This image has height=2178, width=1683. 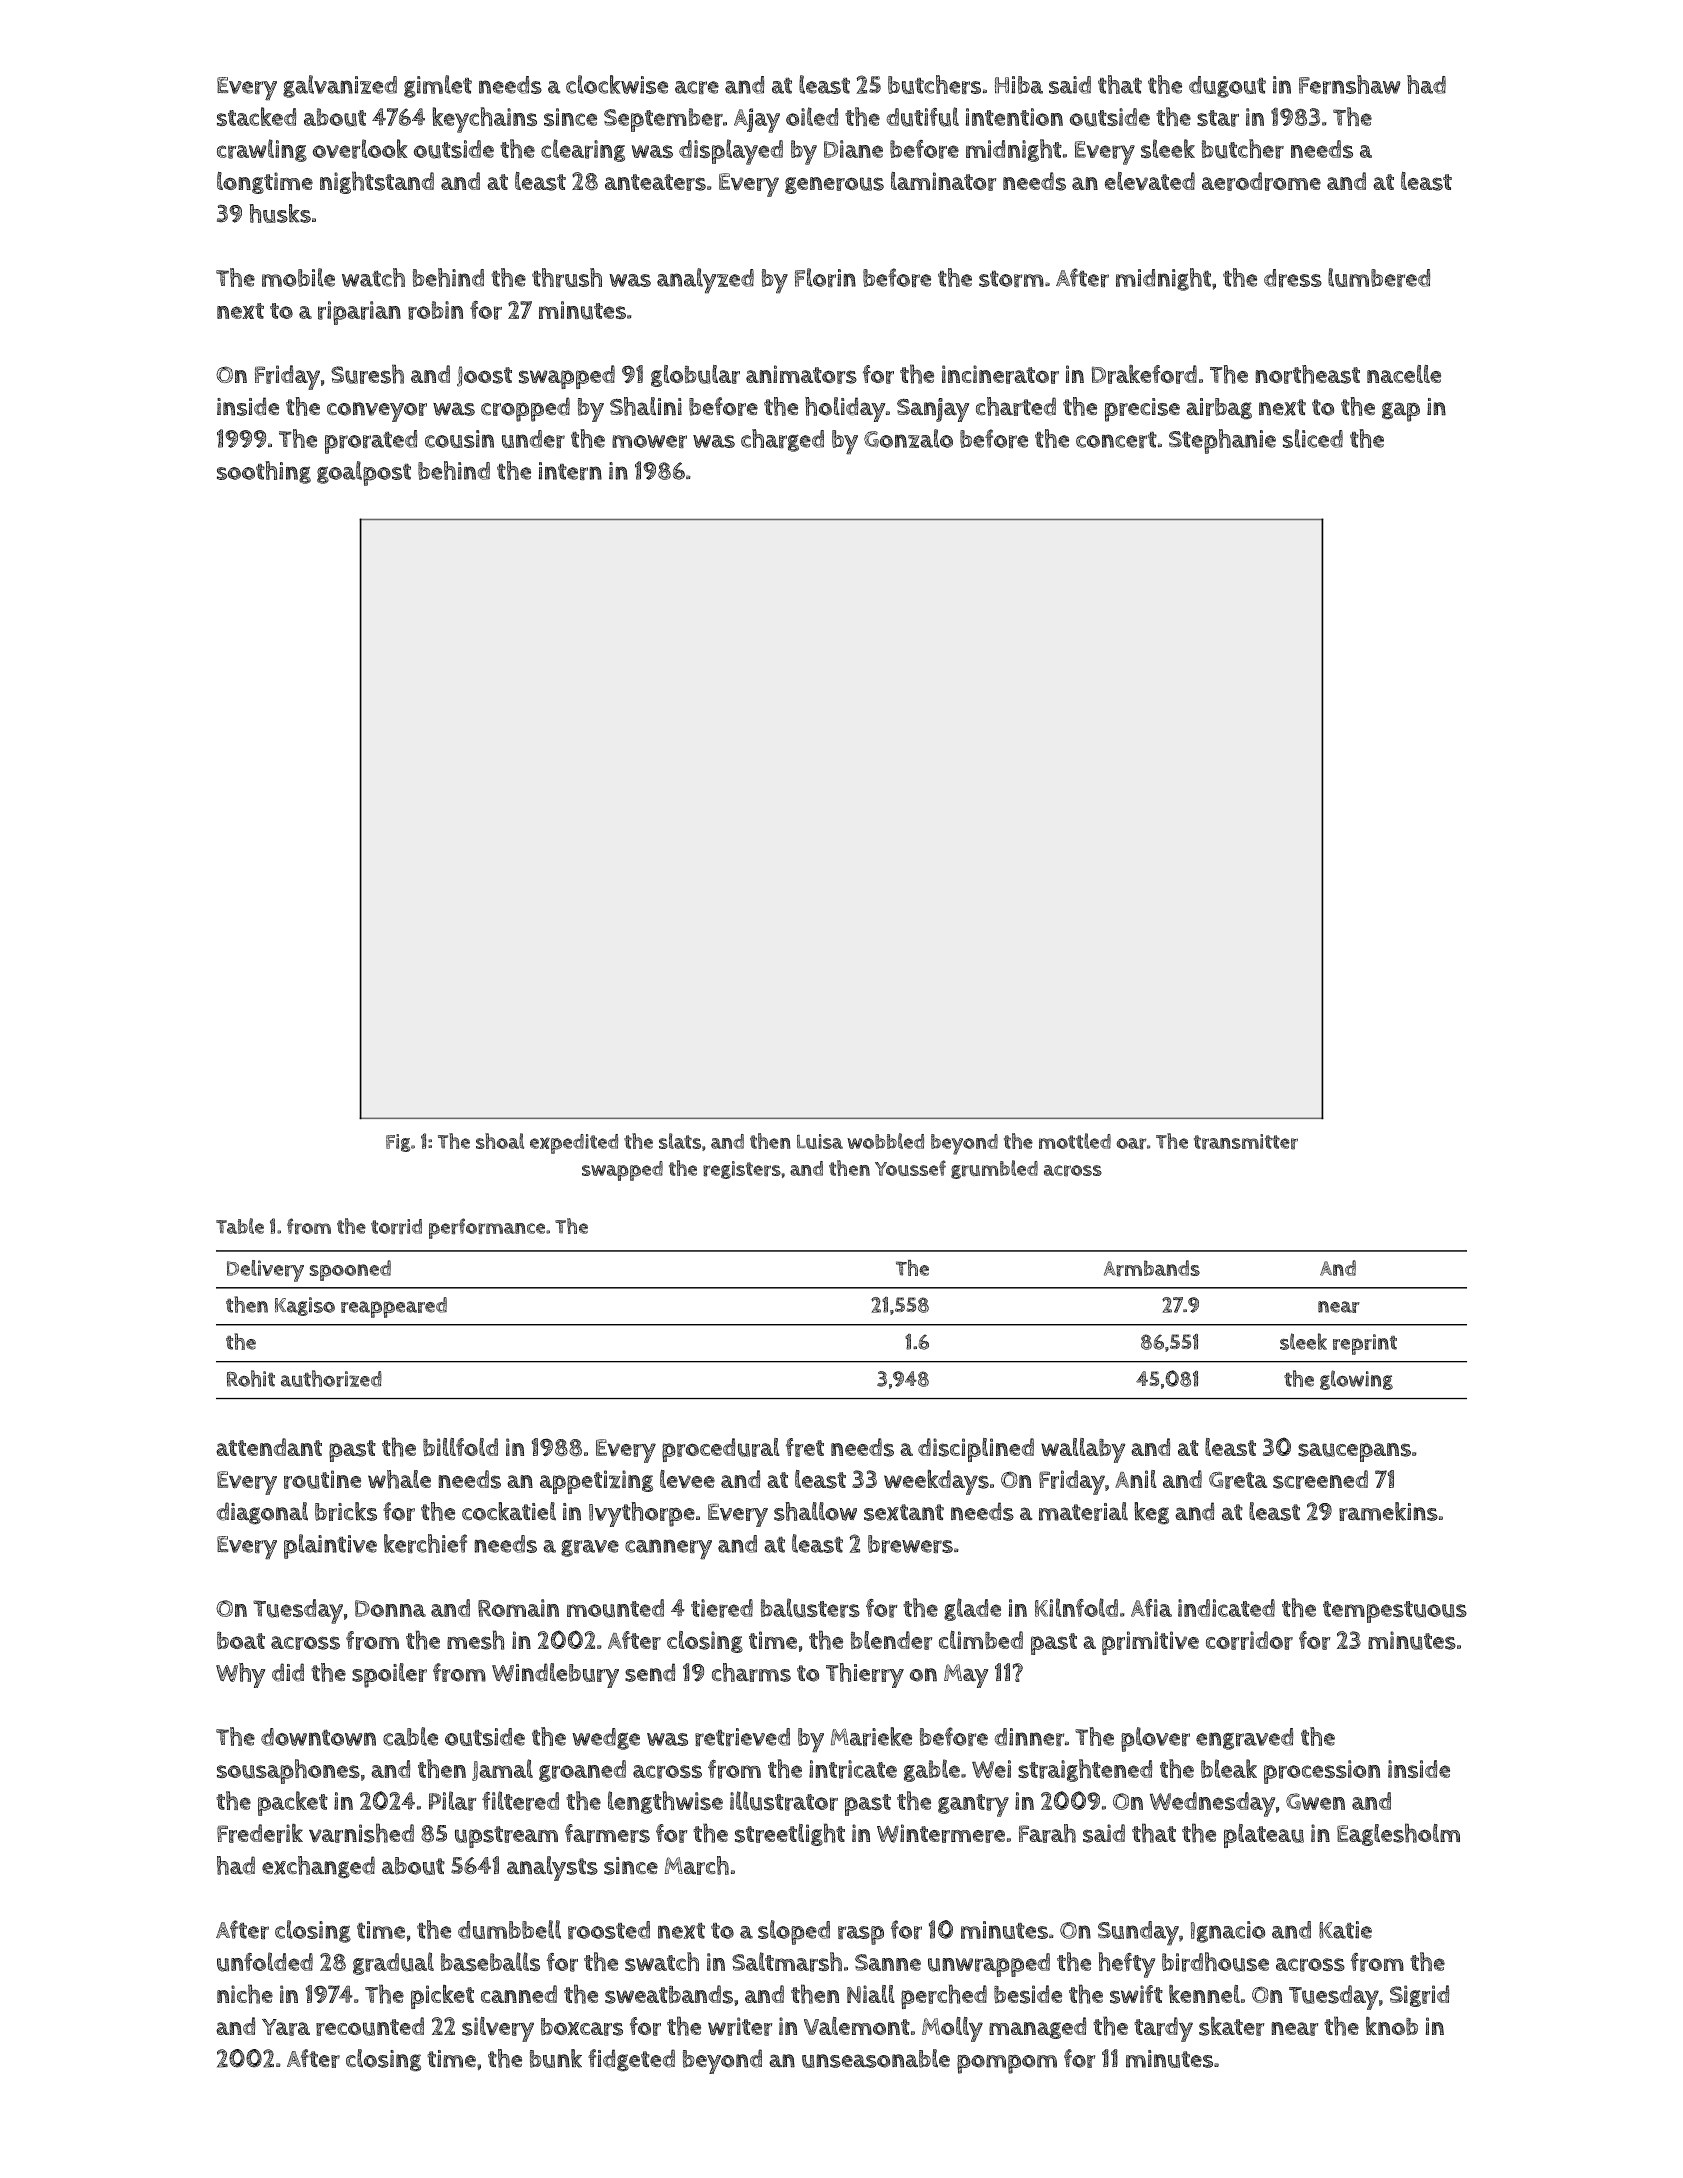 What do you see at coordinates (1365, 1344) in the image?
I see `reprint` at bounding box center [1365, 1344].
